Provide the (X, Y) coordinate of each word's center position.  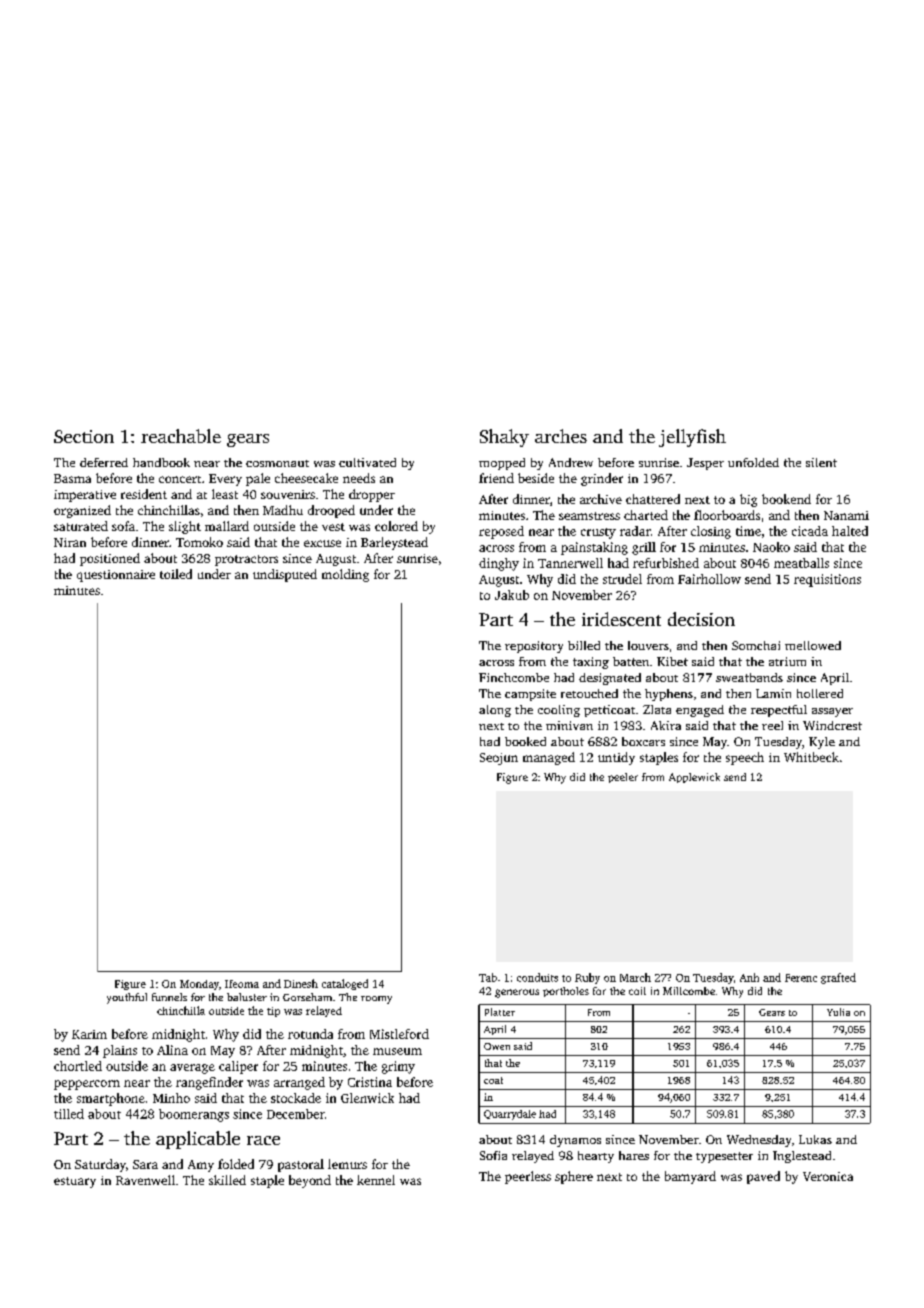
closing (711, 532)
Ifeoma (242, 984)
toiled (176, 574)
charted (646, 515)
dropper (372, 495)
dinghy (499, 564)
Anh (749, 977)
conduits (537, 977)
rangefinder (209, 1083)
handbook (161, 462)
